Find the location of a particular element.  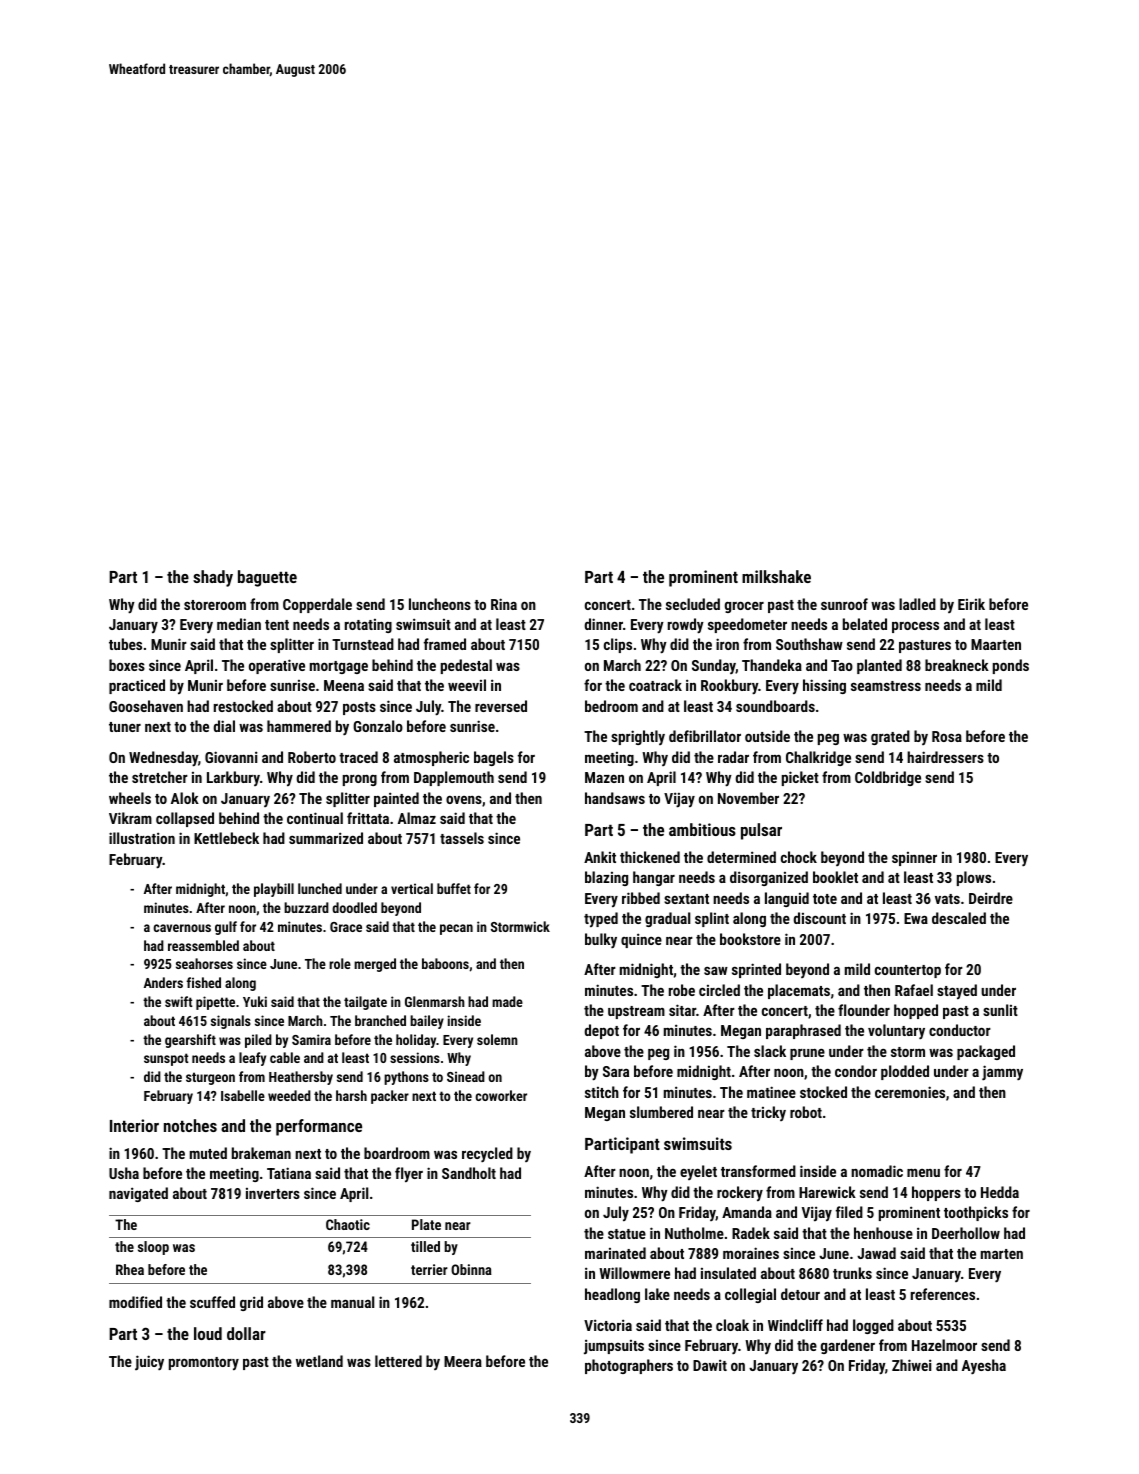

hairdressers is located at coordinates (945, 757).
